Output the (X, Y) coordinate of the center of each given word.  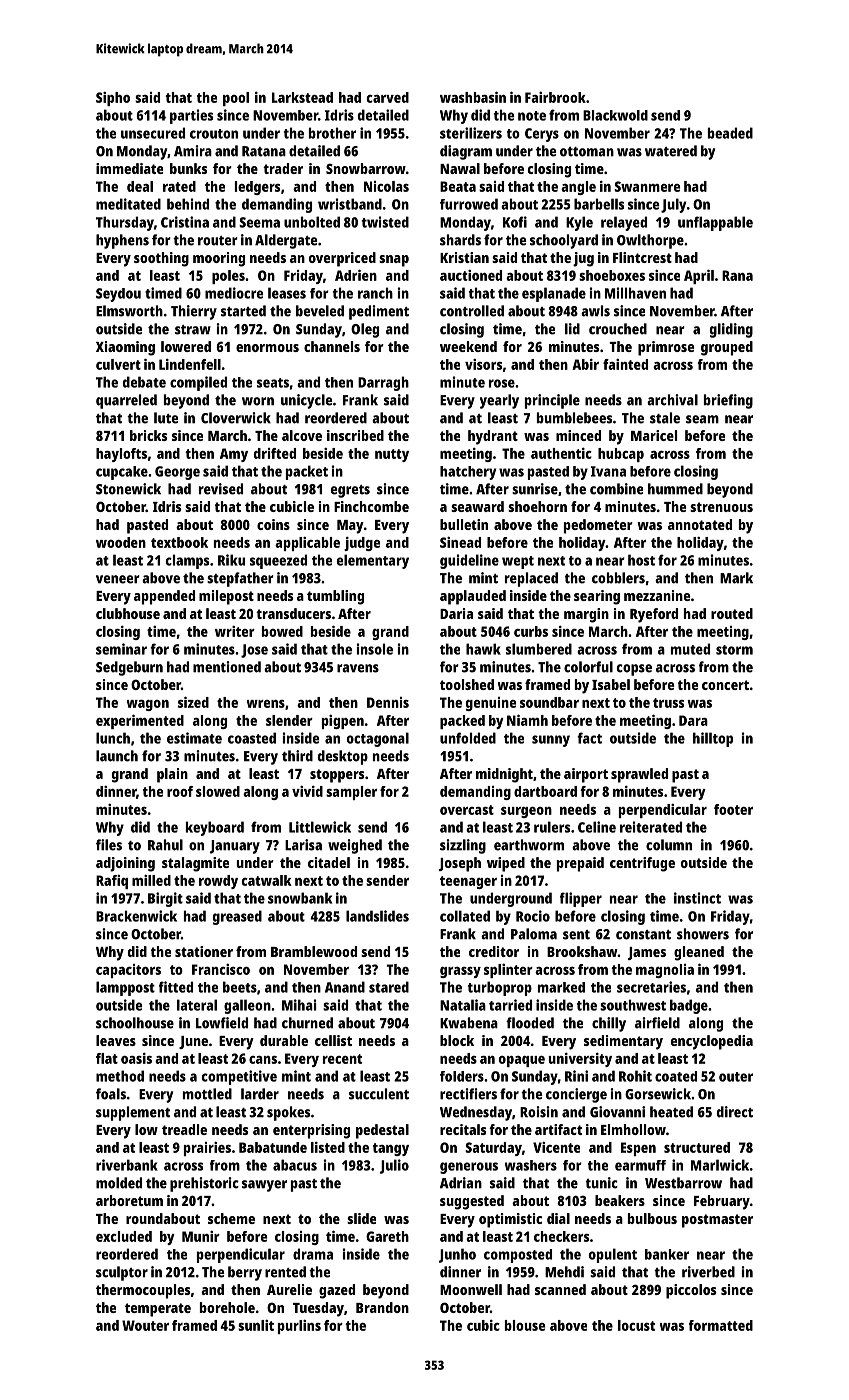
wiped (506, 864)
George (177, 473)
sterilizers (471, 133)
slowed (218, 791)
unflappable (715, 223)
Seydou (118, 295)
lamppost (125, 988)
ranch (375, 293)
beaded (730, 133)
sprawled (639, 775)
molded (119, 1183)
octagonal (378, 739)
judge (362, 544)
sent (576, 935)
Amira (193, 151)
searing (597, 597)
